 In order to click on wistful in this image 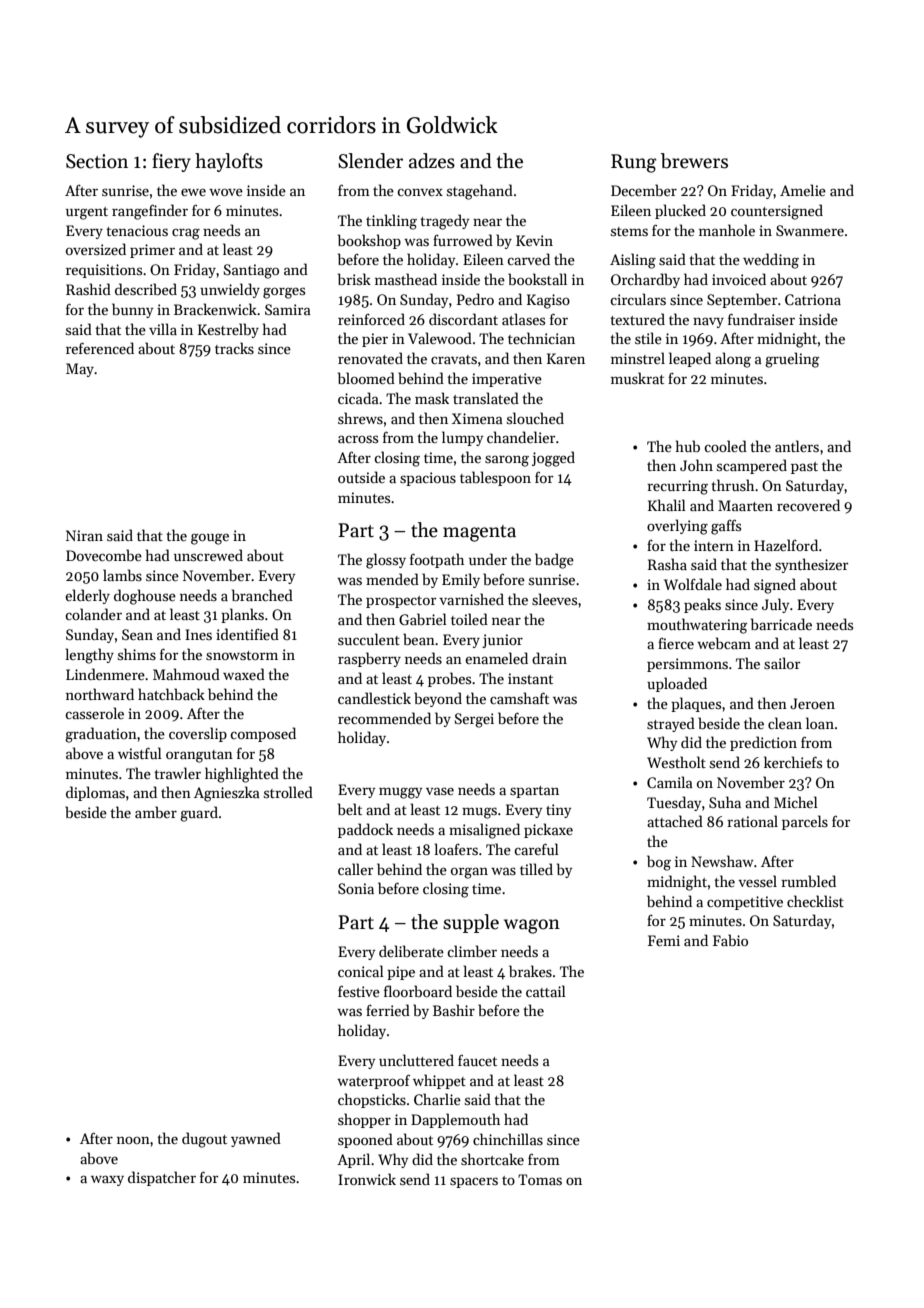, I will do `click(140, 753)`.
